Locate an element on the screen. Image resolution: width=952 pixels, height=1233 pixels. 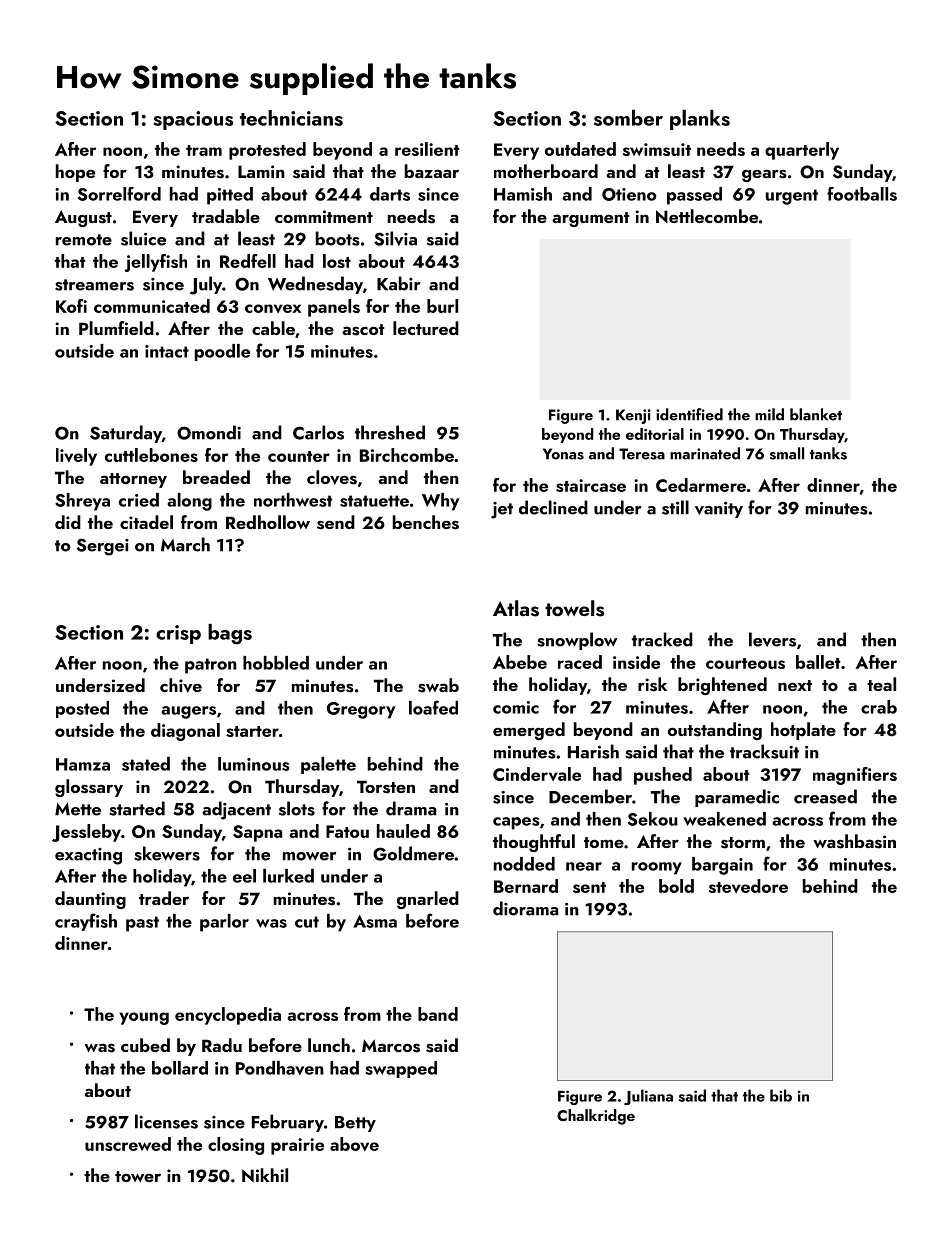
technicians is located at coordinates (291, 118).
